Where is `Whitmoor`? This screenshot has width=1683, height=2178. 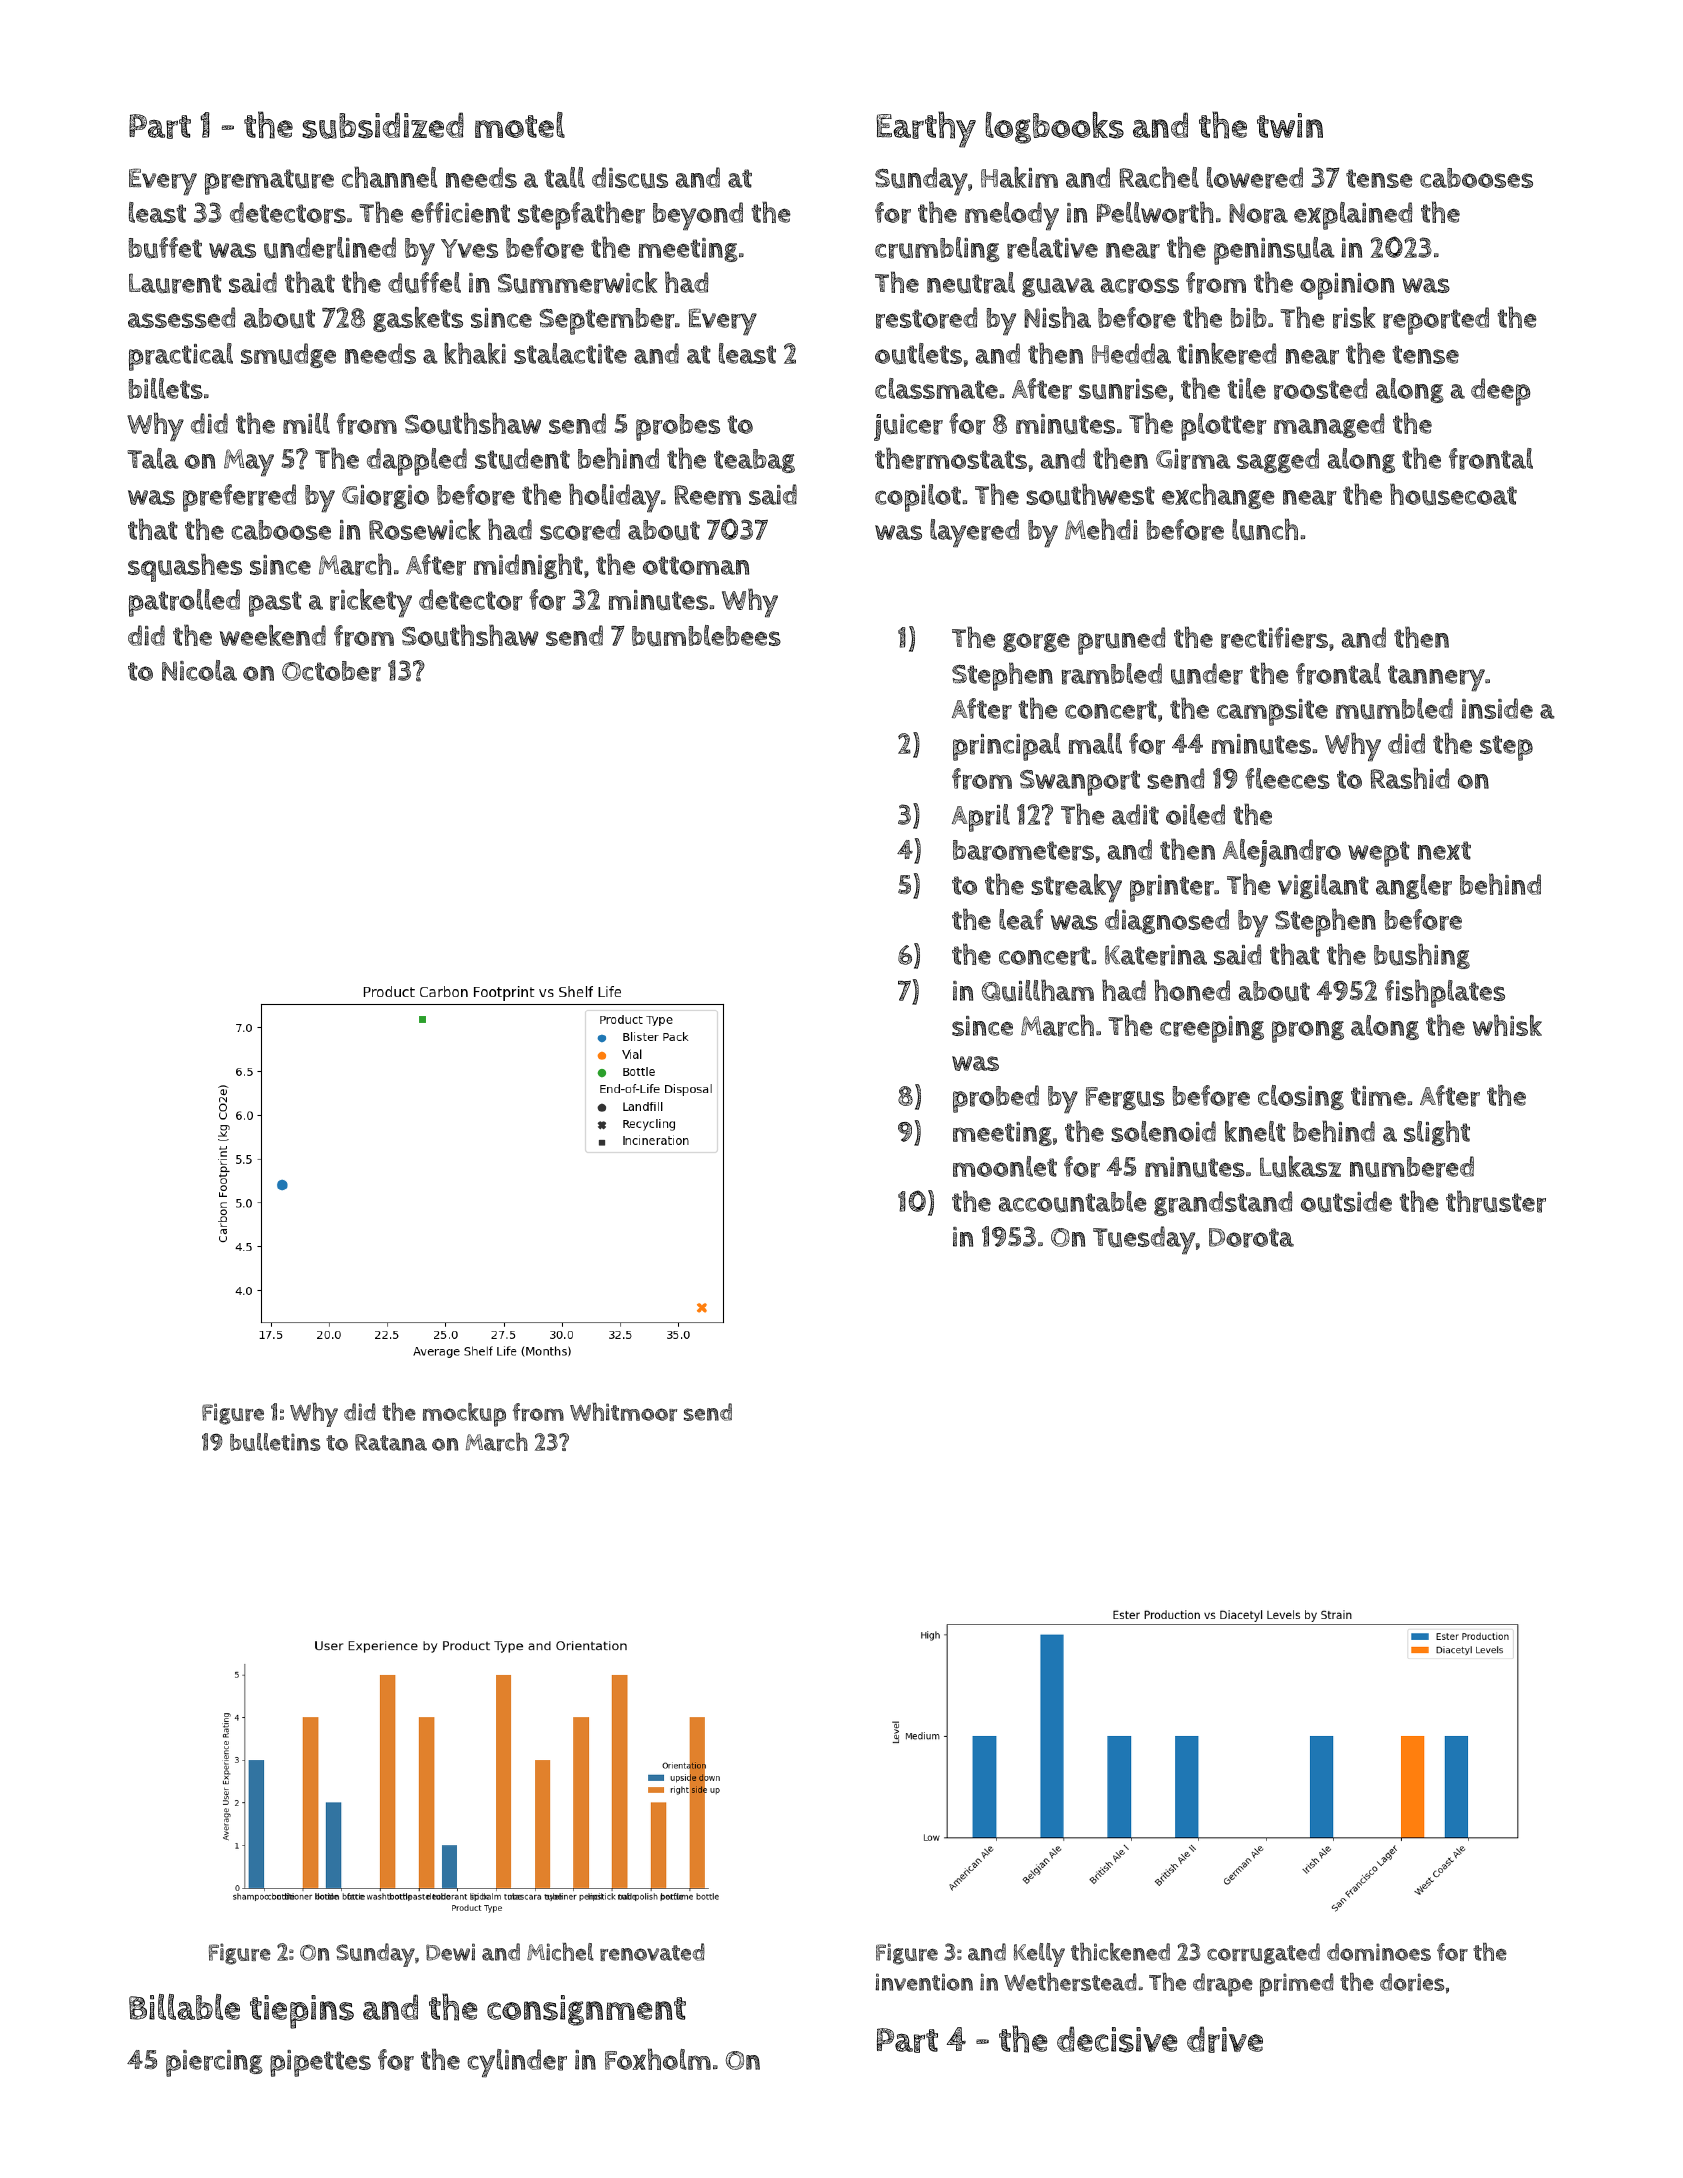 Whitmoor is located at coordinates (623, 1412).
